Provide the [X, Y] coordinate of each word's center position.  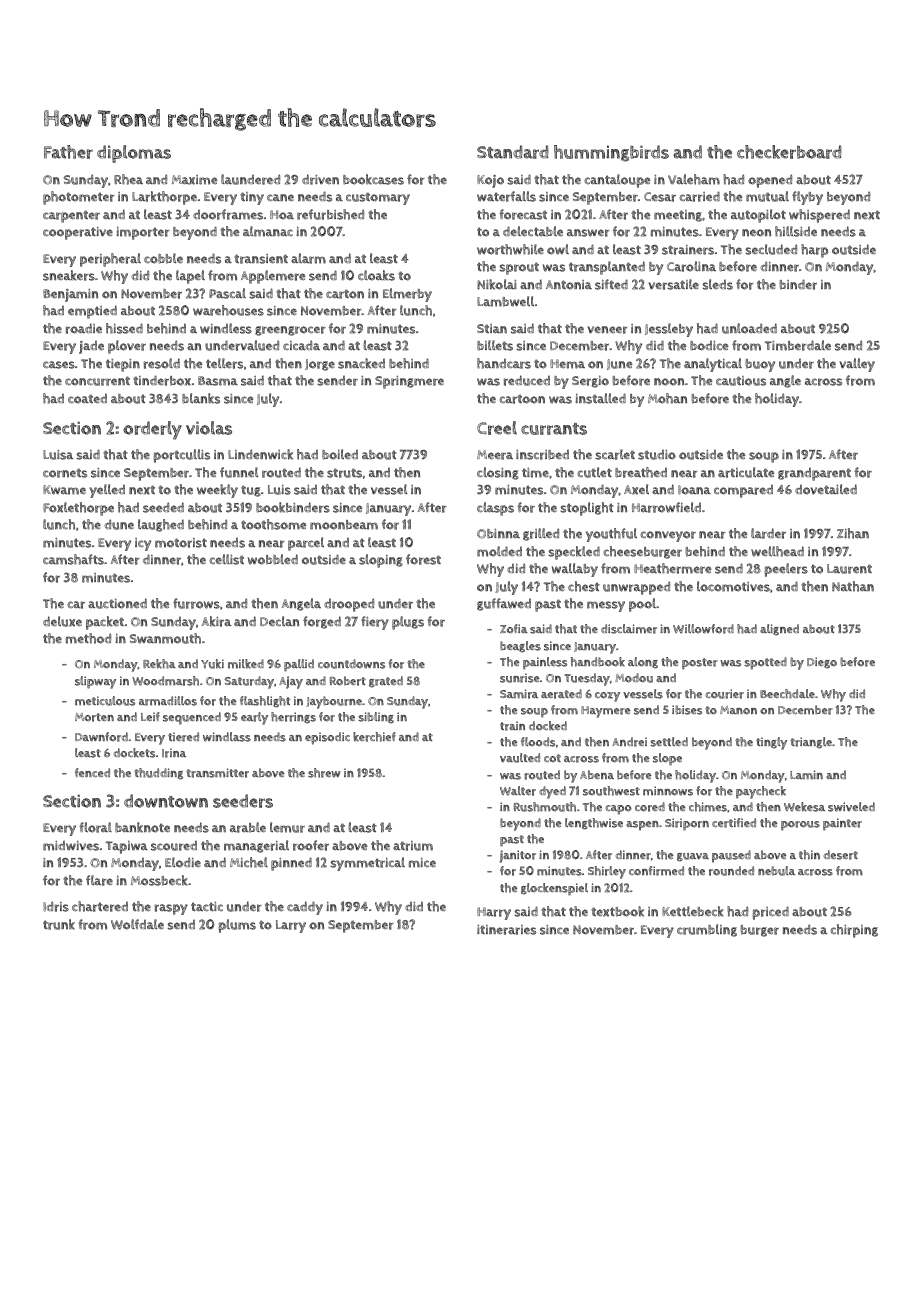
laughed [161, 525]
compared [743, 491]
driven [320, 179]
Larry [291, 926]
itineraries [506, 930]
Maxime [195, 180]
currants [554, 429]
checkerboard [789, 152]
